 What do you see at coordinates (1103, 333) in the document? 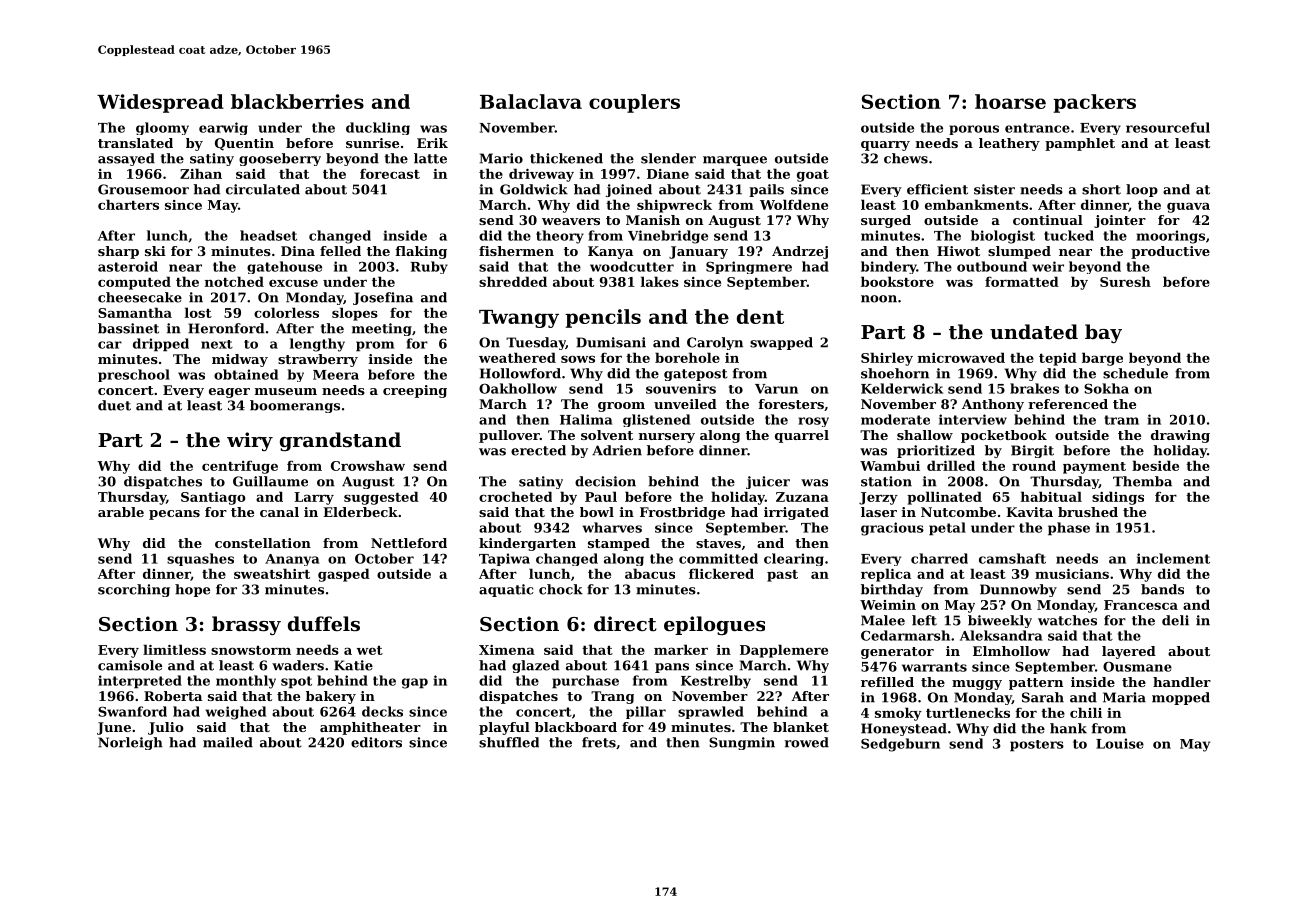
I see `bay` at bounding box center [1103, 333].
